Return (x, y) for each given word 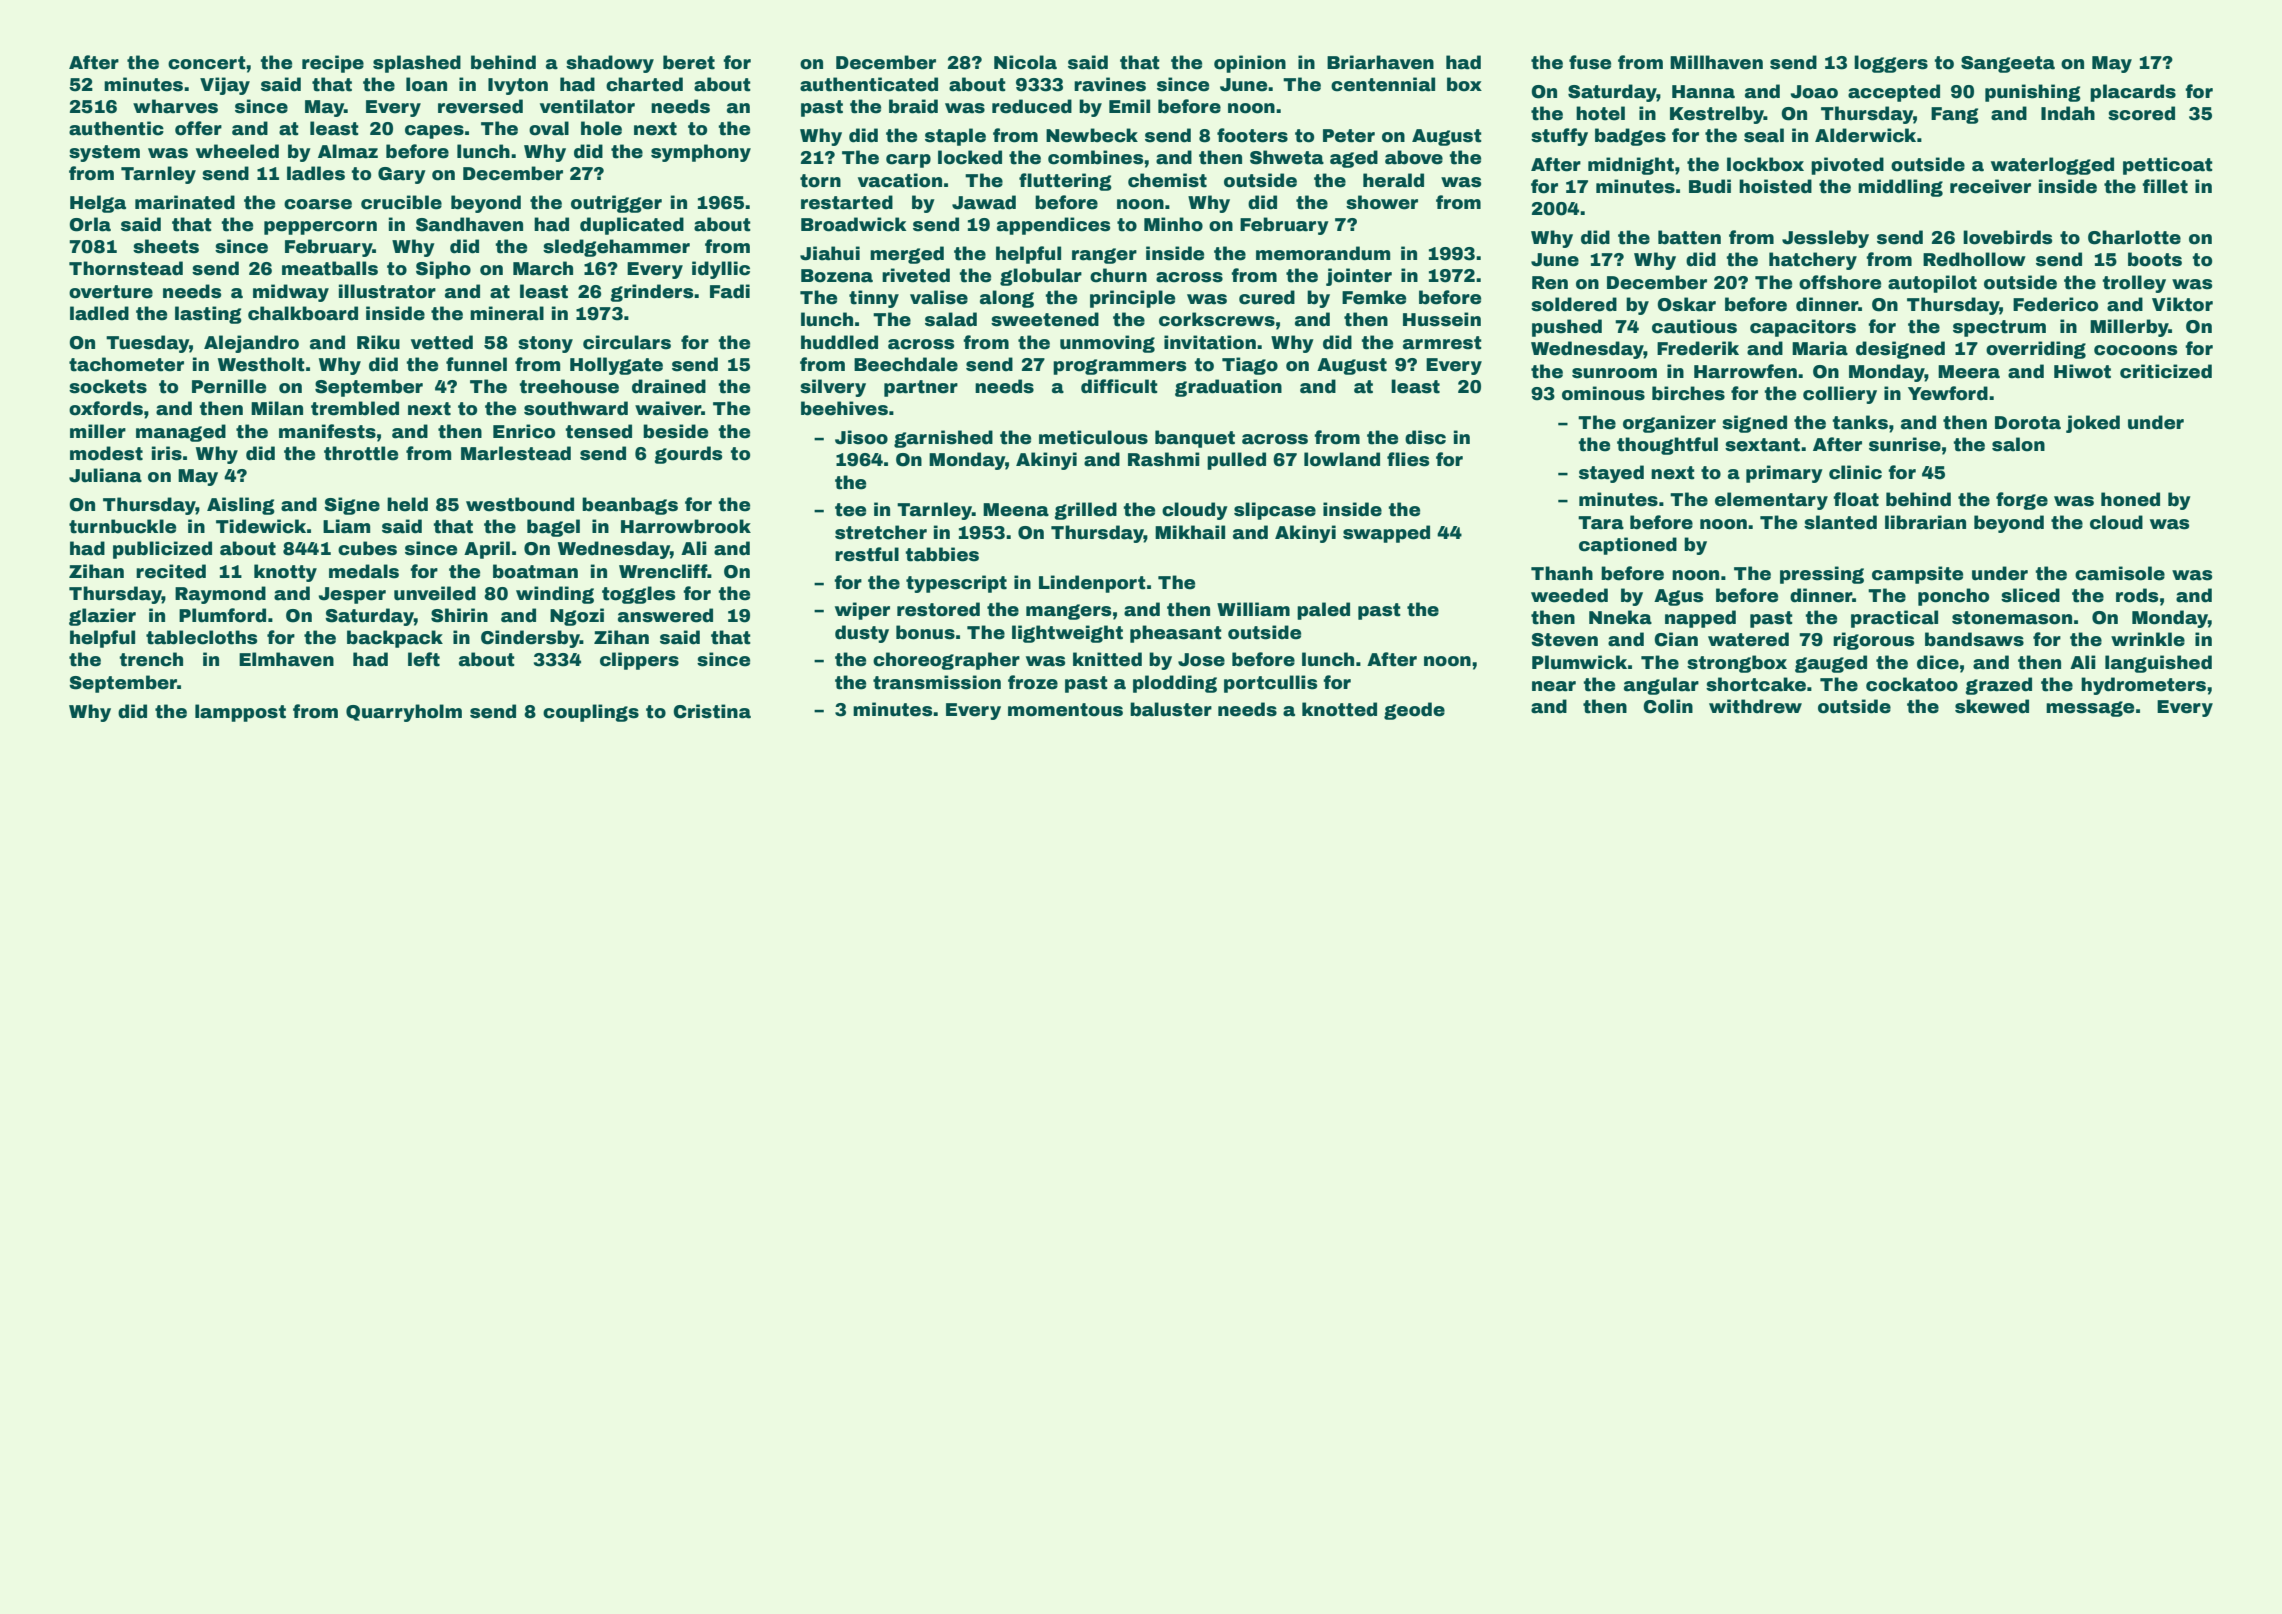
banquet (1195, 439)
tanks (1860, 422)
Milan (277, 408)
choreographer (946, 661)
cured (1267, 297)
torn (820, 181)
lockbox (1765, 164)
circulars (627, 342)
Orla (90, 224)
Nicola (1025, 62)
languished (2158, 664)
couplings (591, 713)
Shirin (459, 615)
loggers (1891, 64)
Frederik (1698, 348)
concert (207, 63)
